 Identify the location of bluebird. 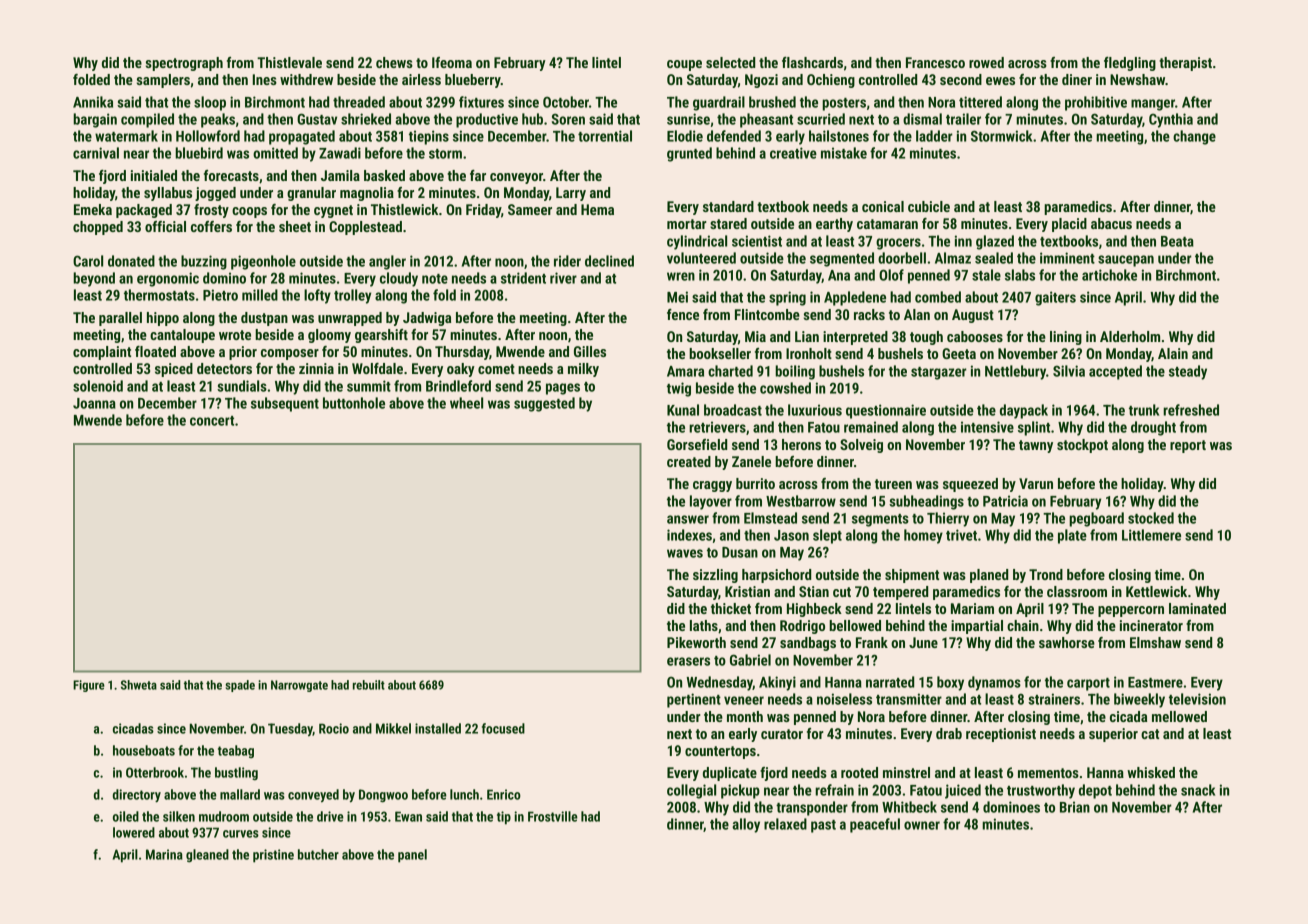
(199, 153).
